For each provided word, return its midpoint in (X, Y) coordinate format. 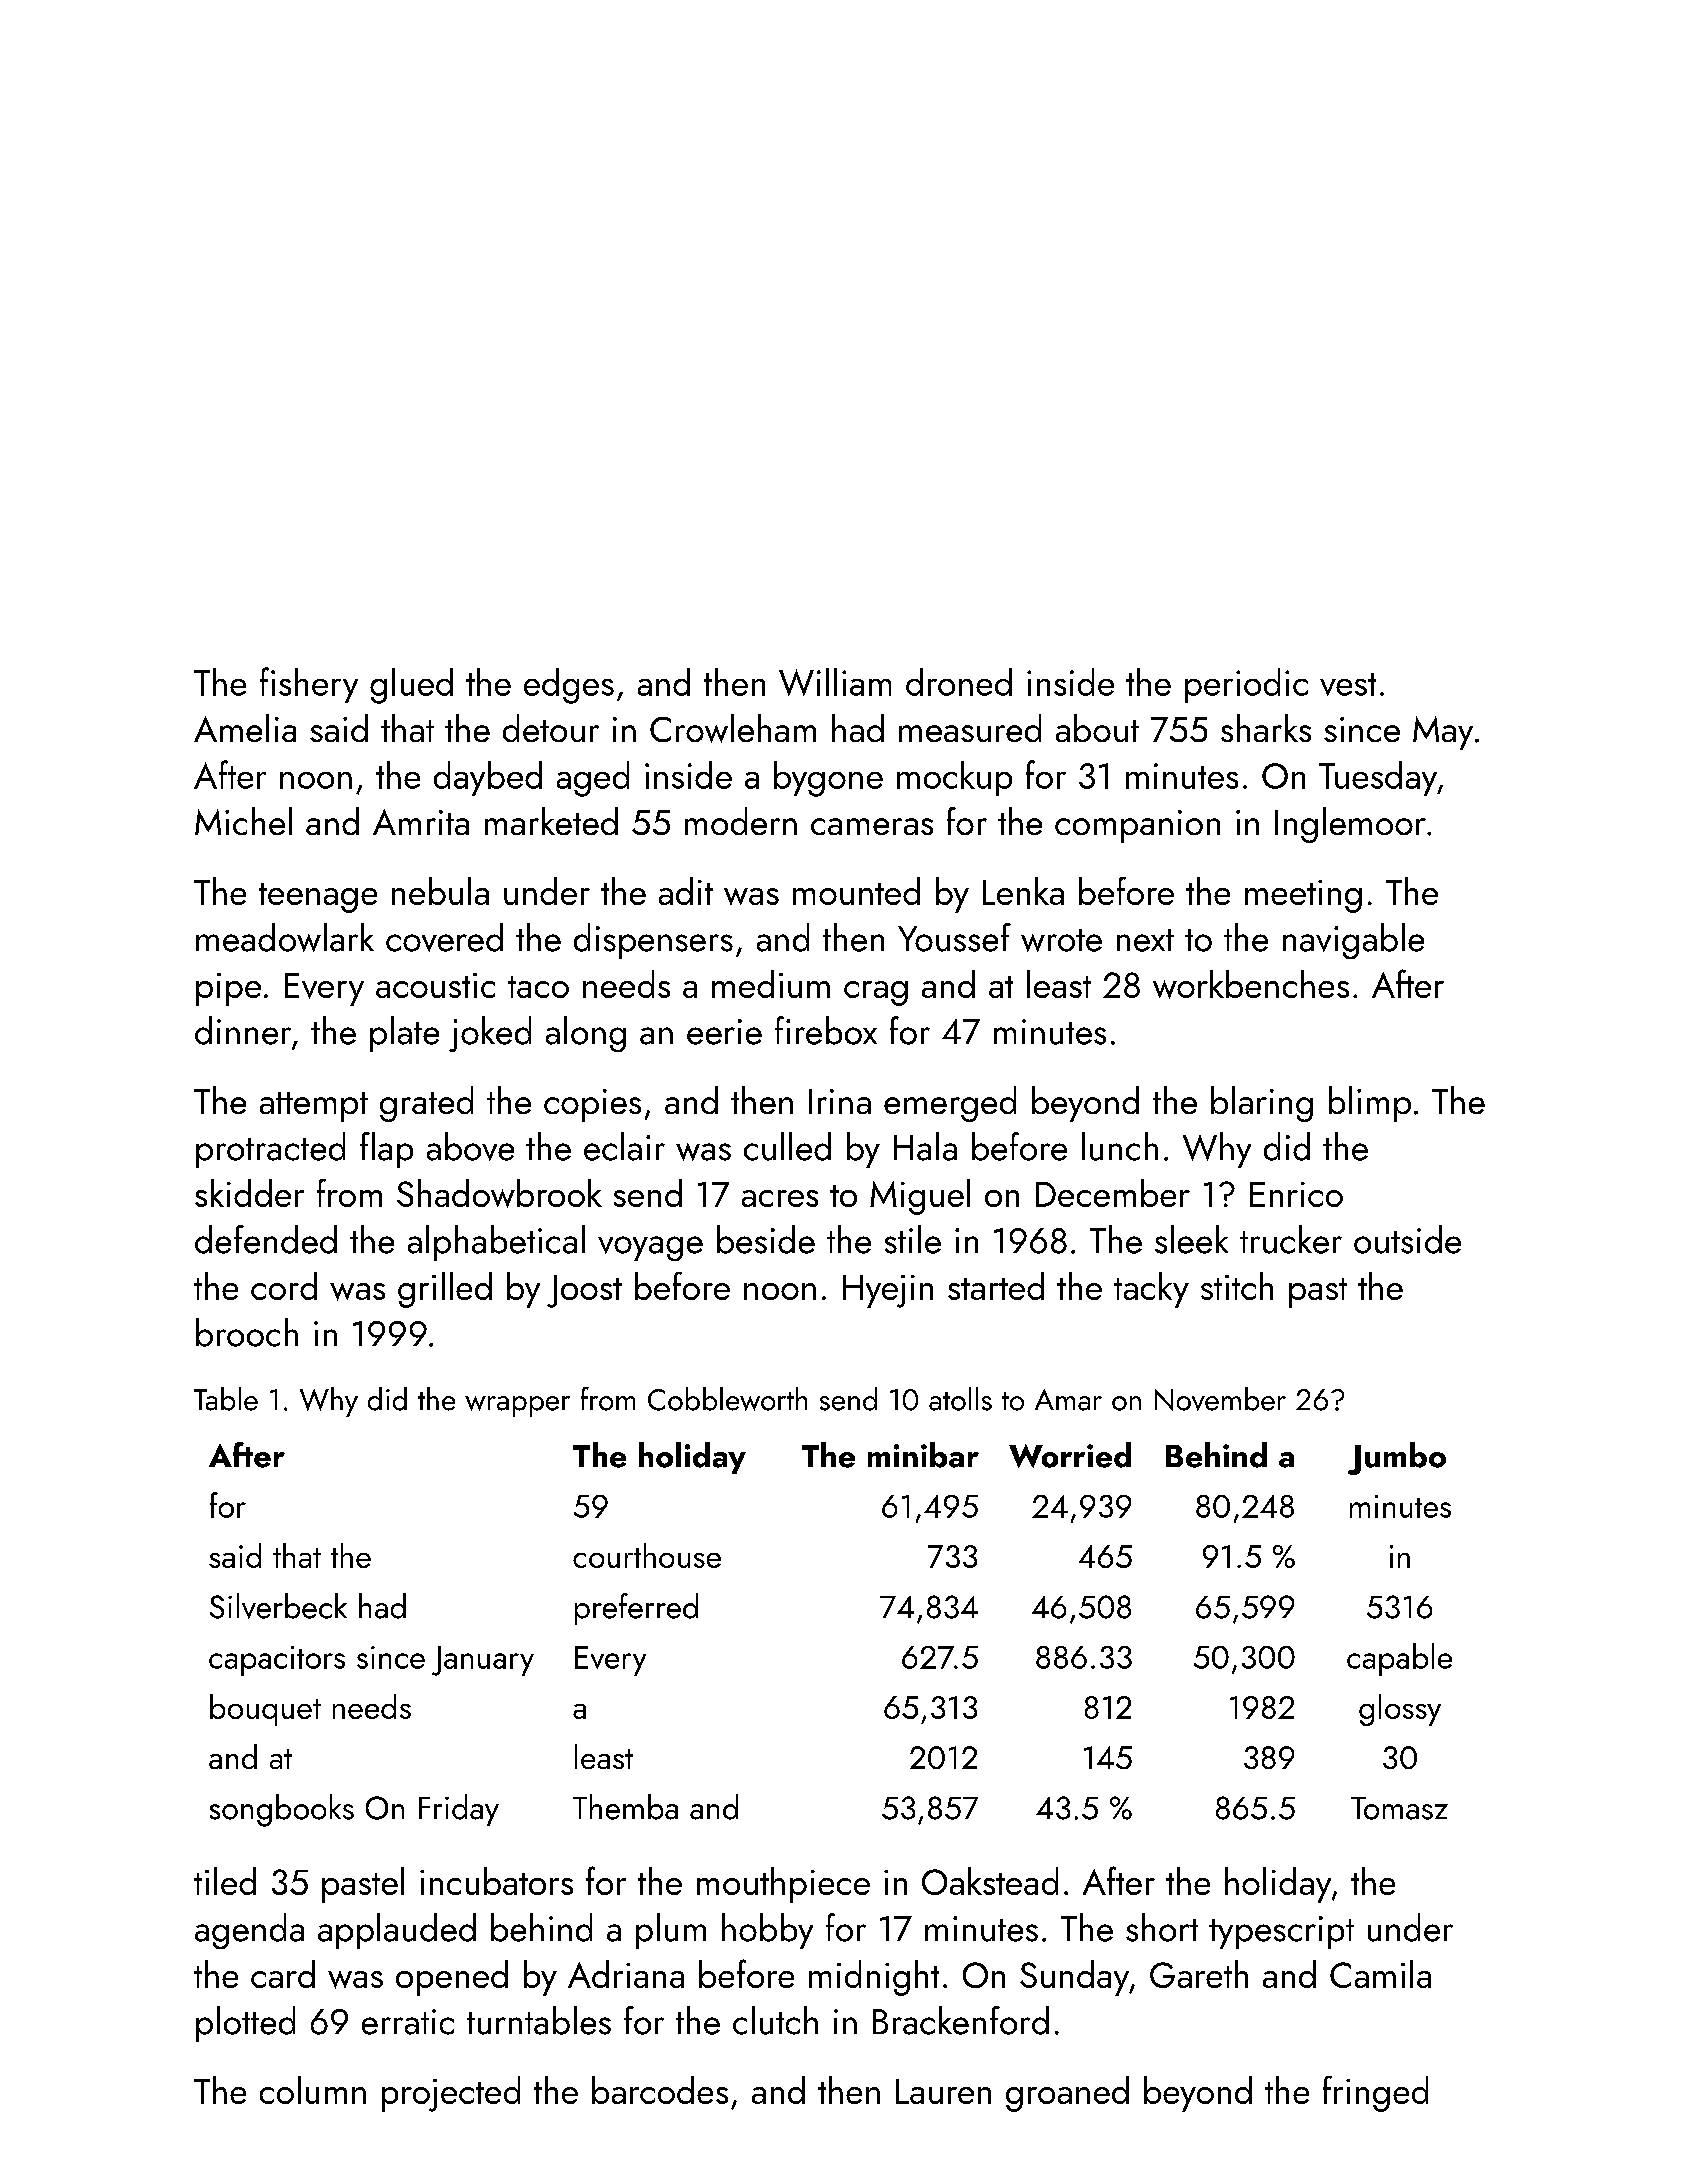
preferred (636, 1609)
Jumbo (1397, 1458)
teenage (318, 898)
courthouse (647, 1555)
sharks (1266, 728)
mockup (954, 778)
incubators (496, 1881)
